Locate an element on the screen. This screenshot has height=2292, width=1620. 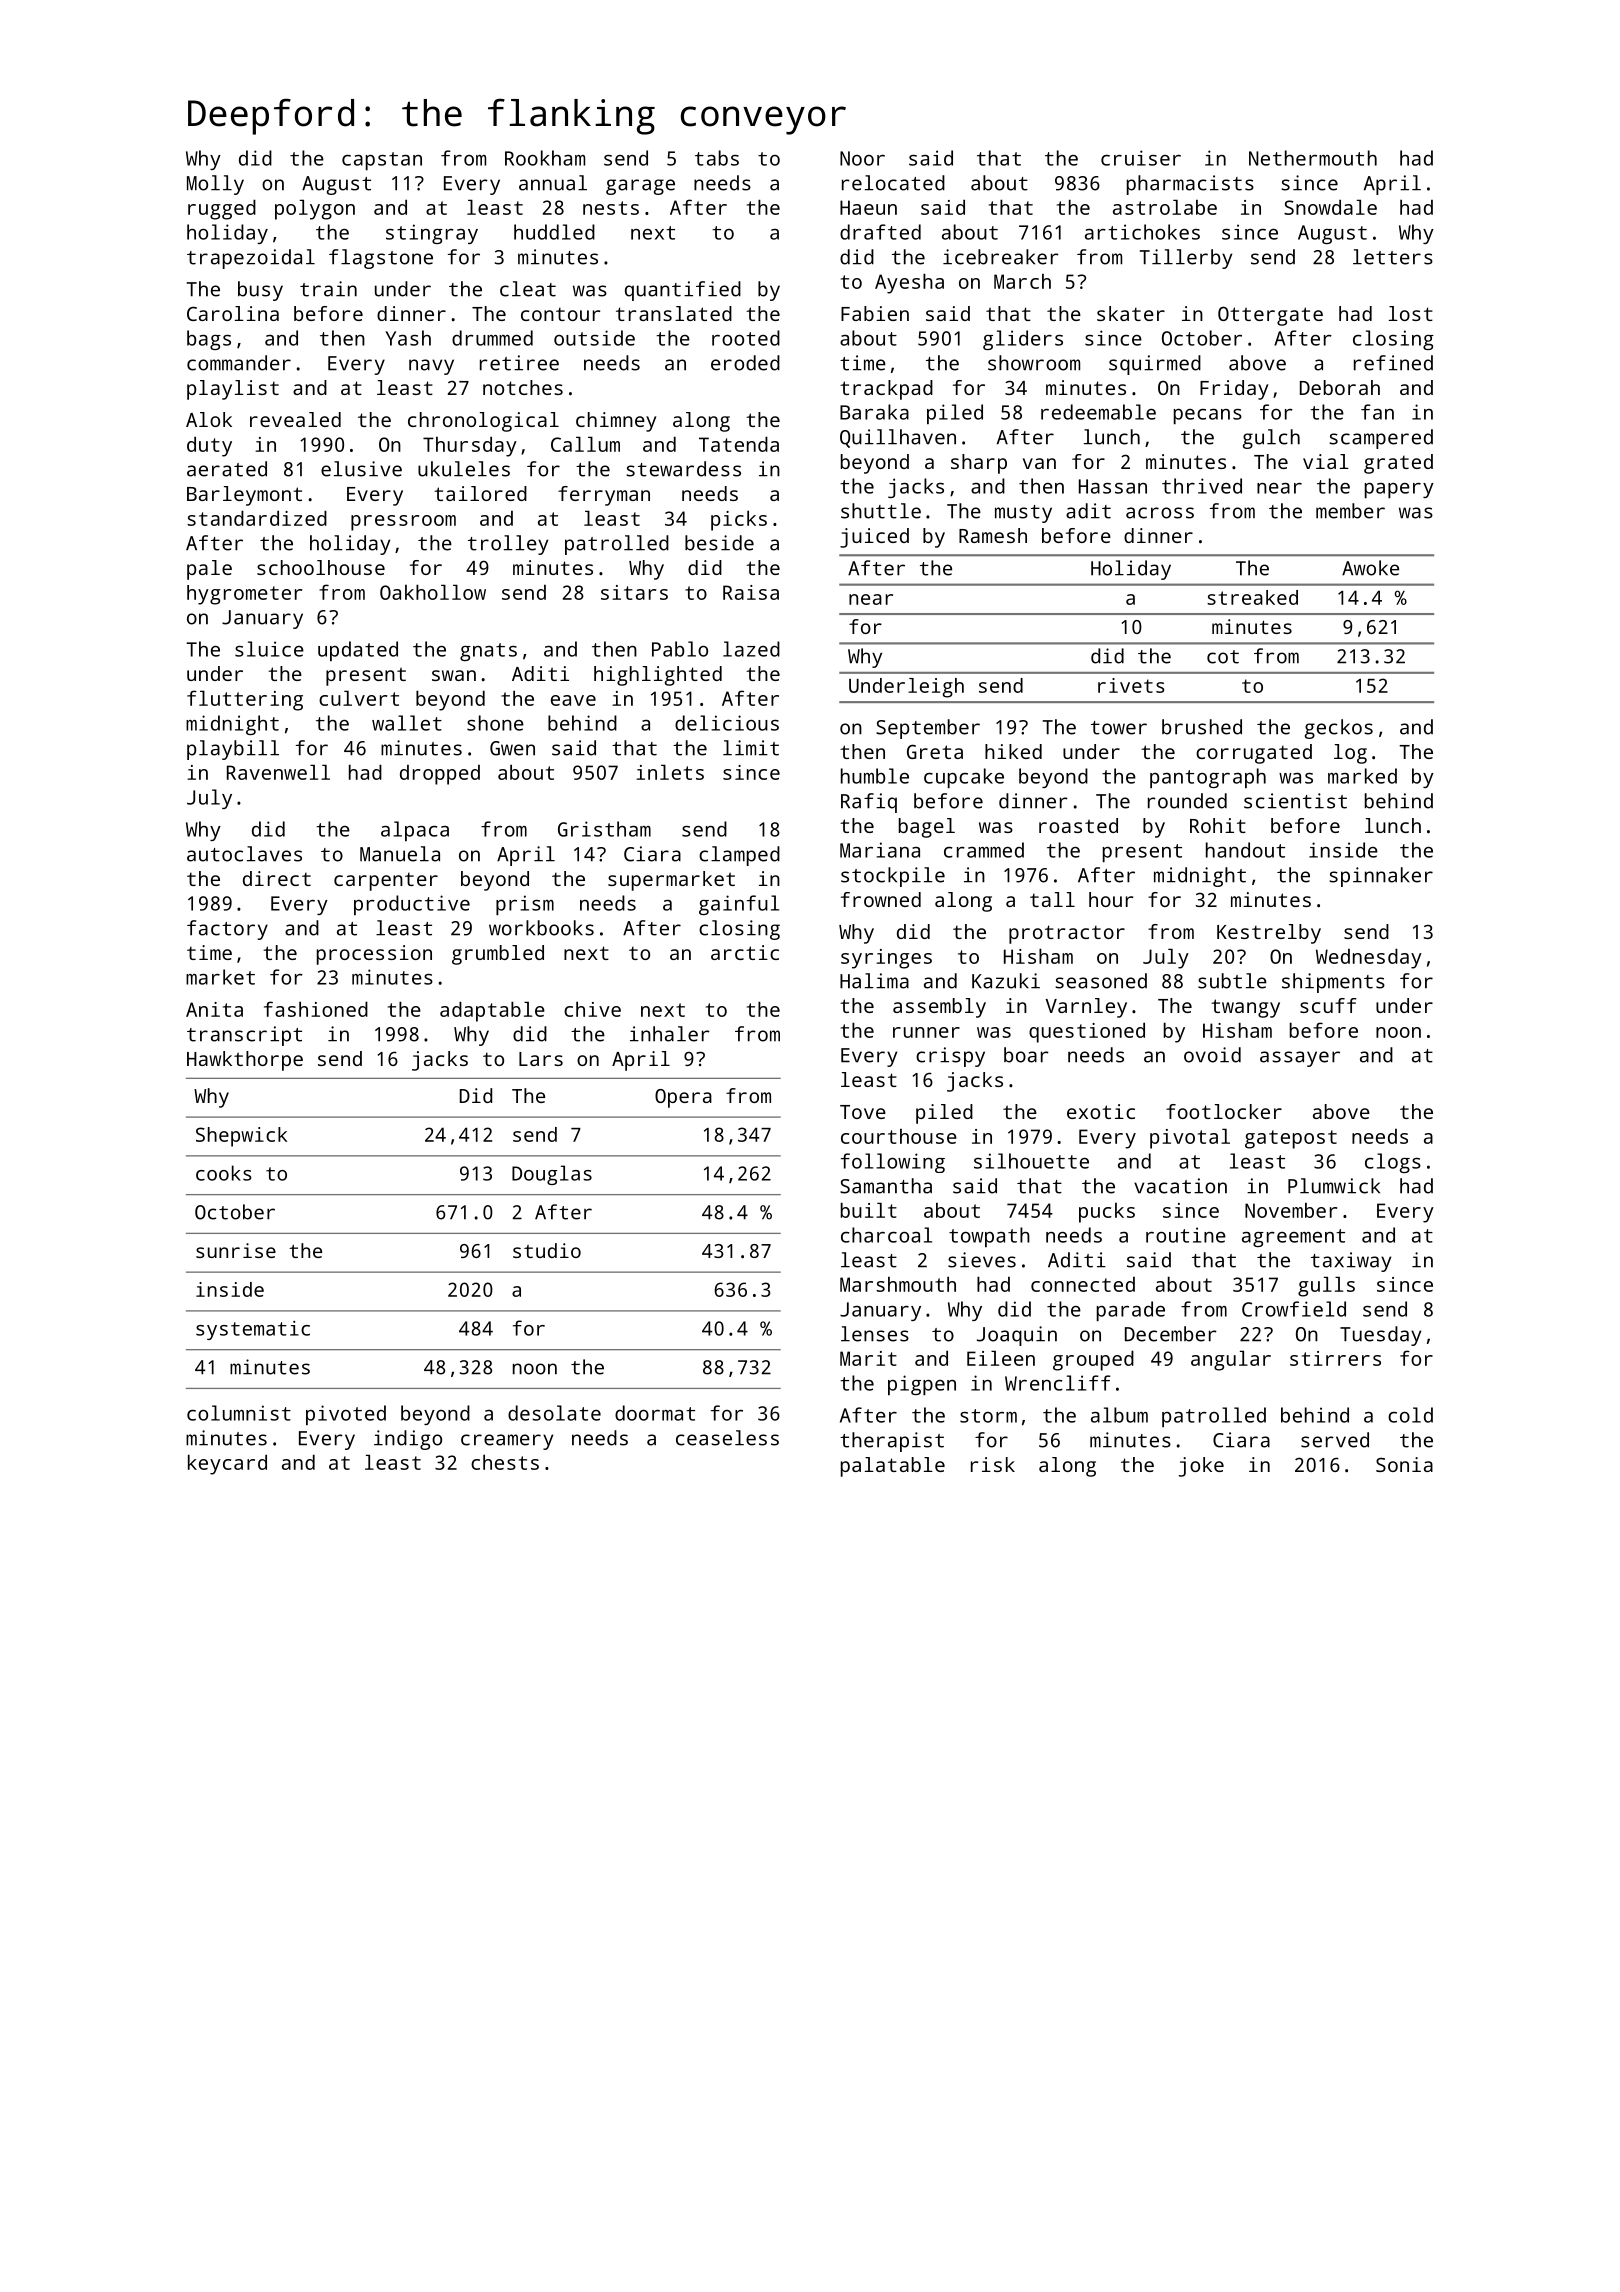
Yash is located at coordinates (408, 338).
